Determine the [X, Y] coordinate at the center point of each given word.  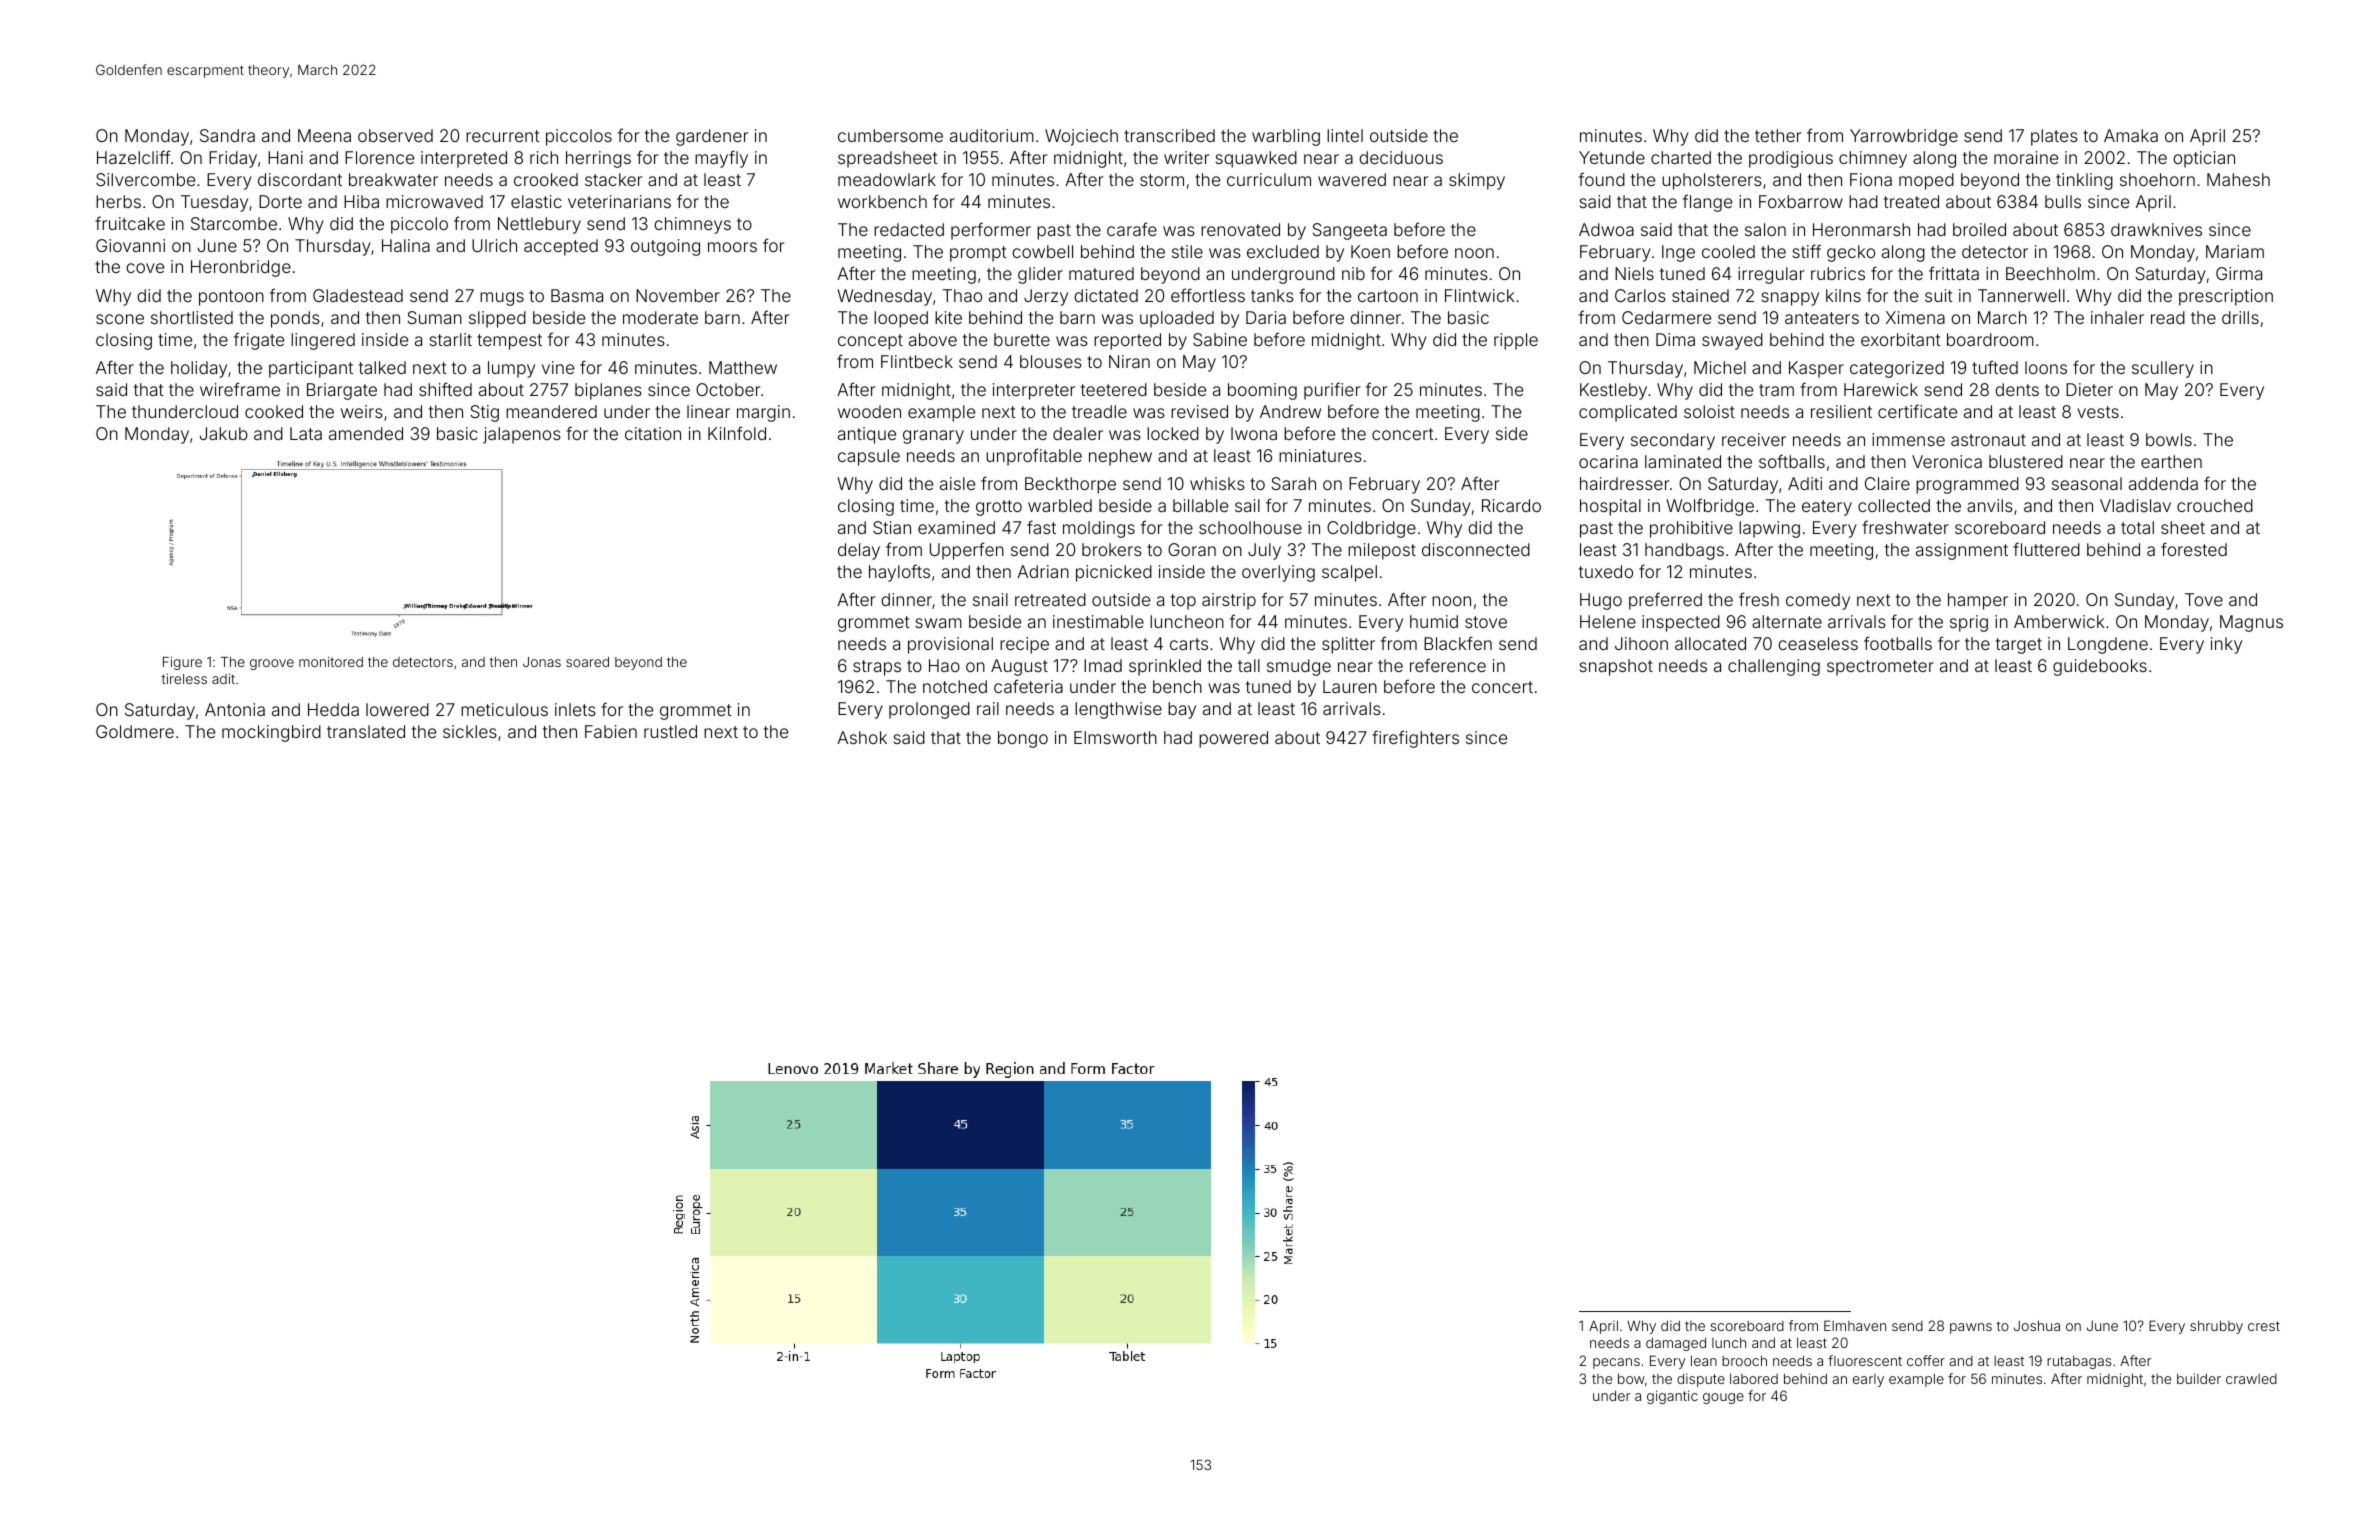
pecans [1616, 1363]
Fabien [611, 731]
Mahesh [2238, 179]
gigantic [1672, 1397]
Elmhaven [1855, 1325]
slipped [497, 319]
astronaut [1988, 440]
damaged [1676, 1344]
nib [1353, 273]
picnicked [1114, 573]
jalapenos [522, 435]
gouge [1723, 1398]
